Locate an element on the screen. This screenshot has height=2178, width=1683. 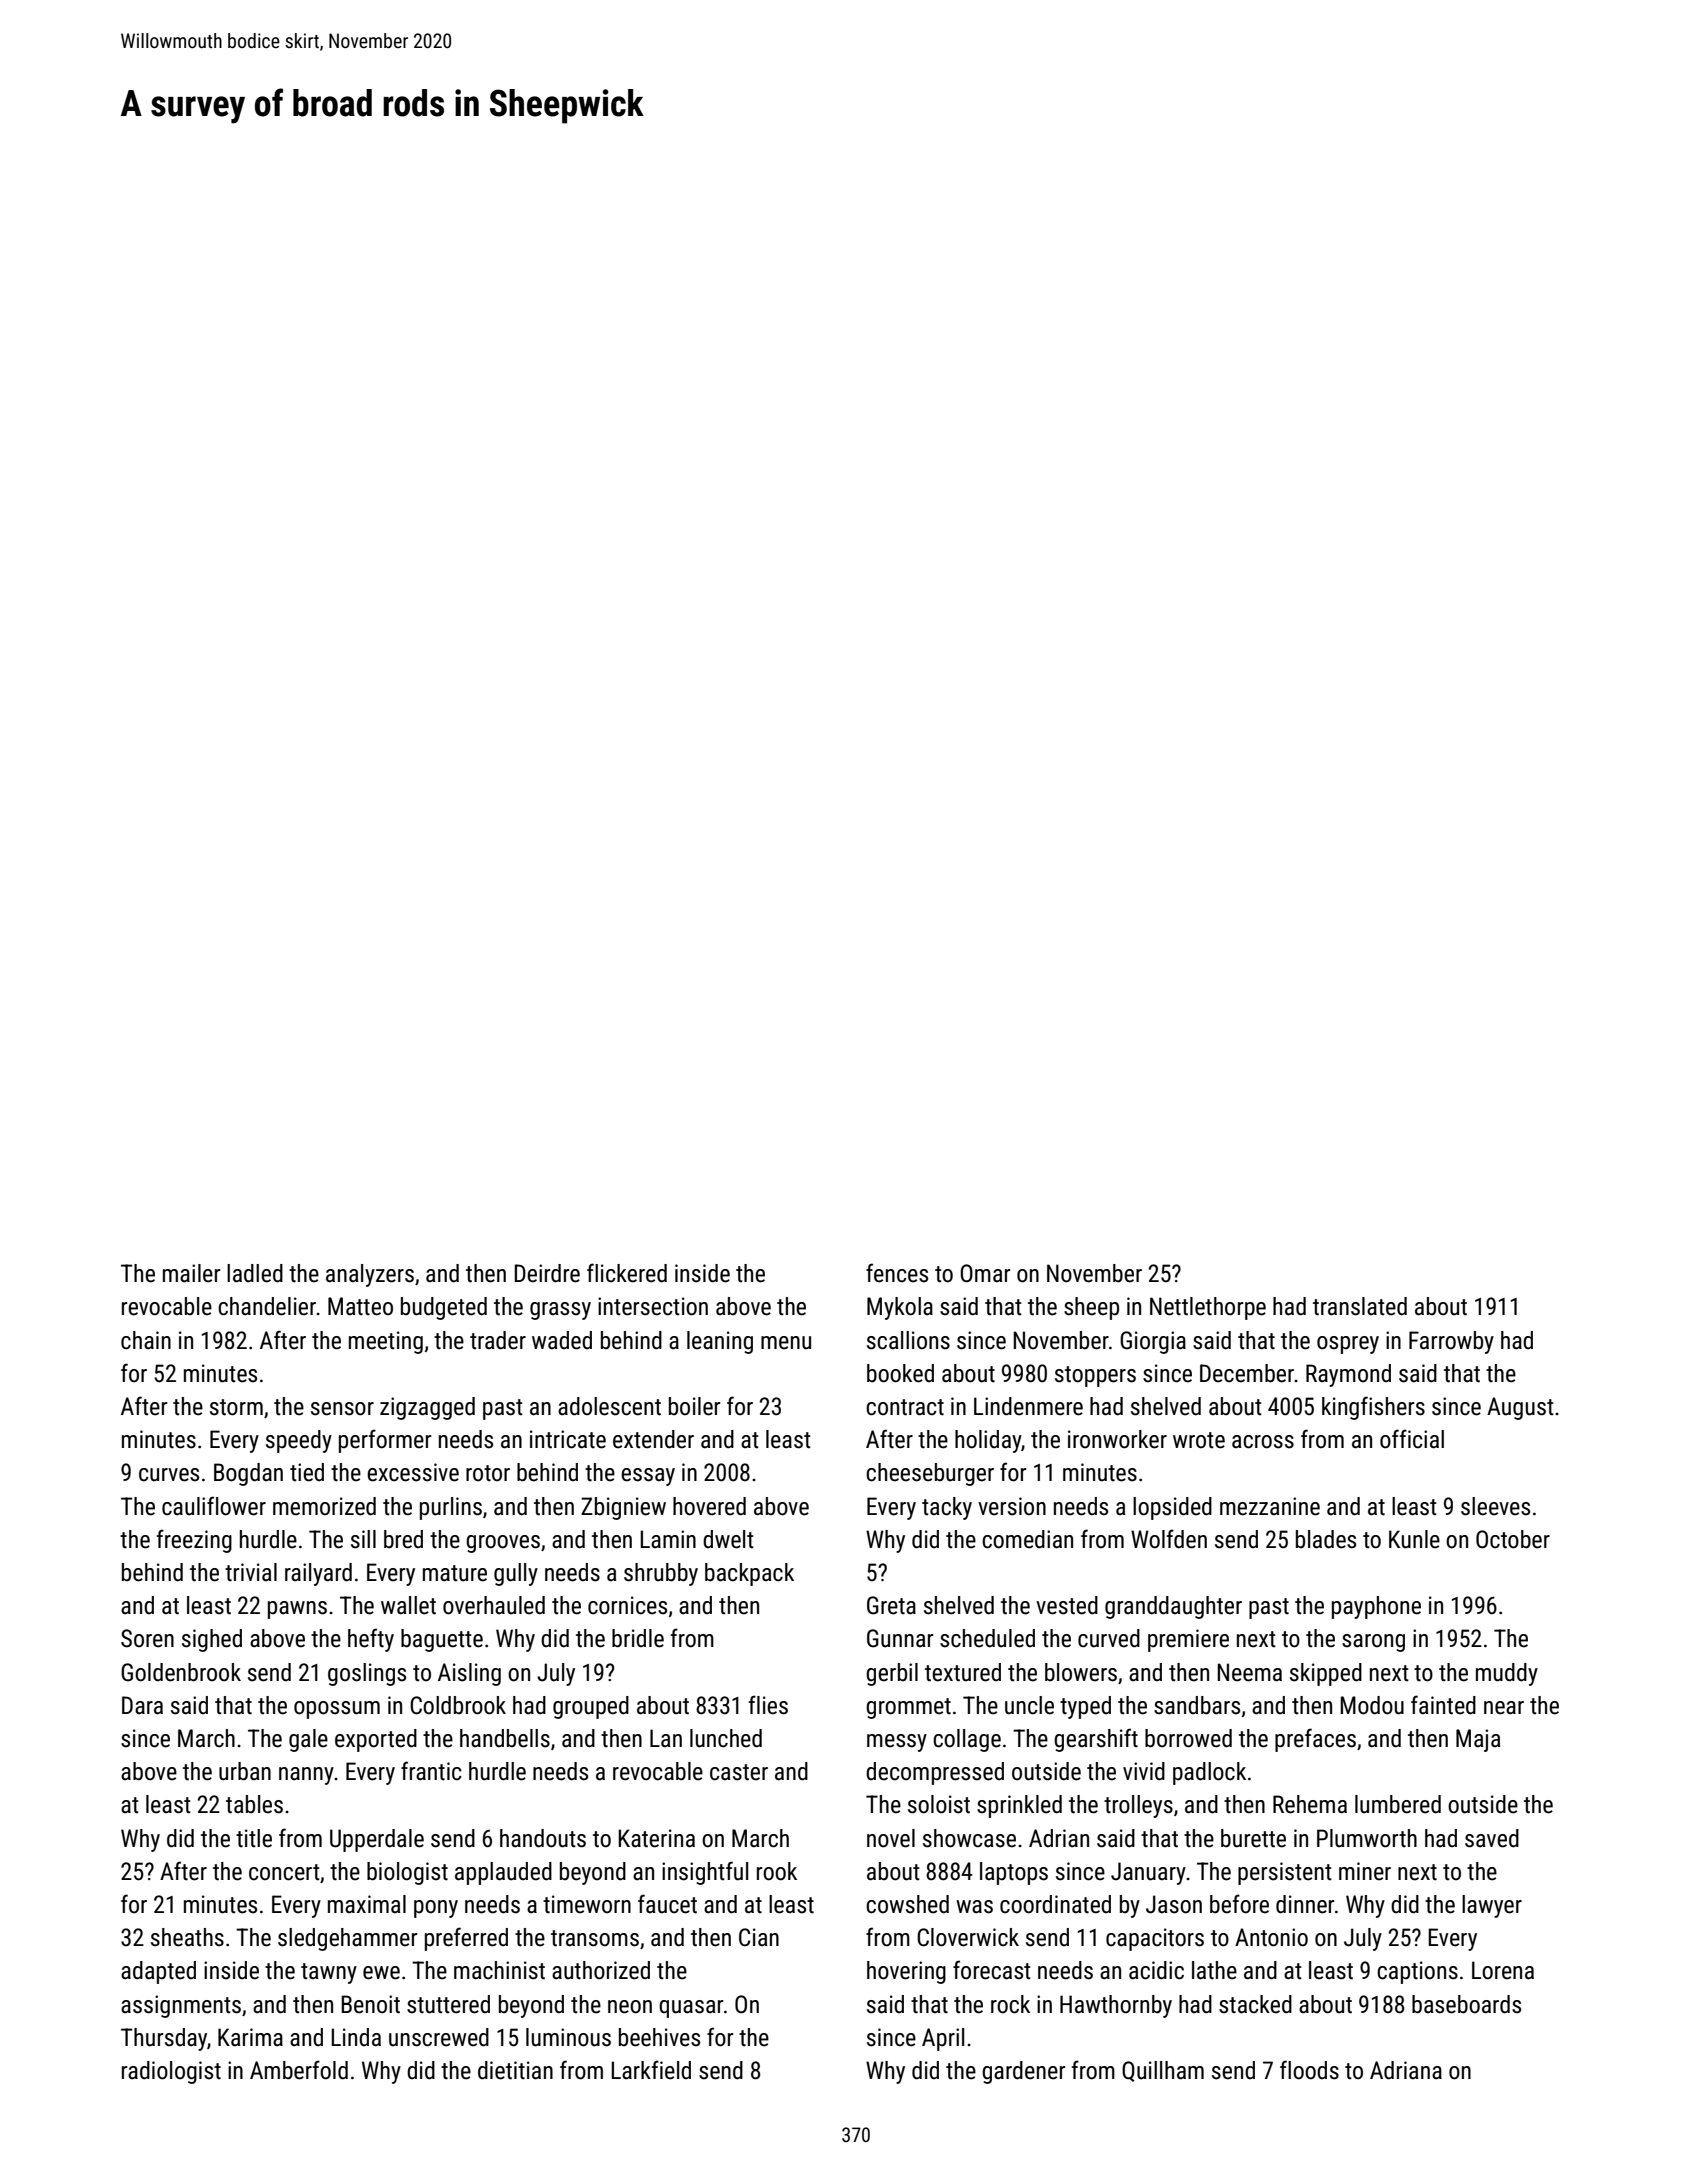
analyzers is located at coordinates (370, 1275).
